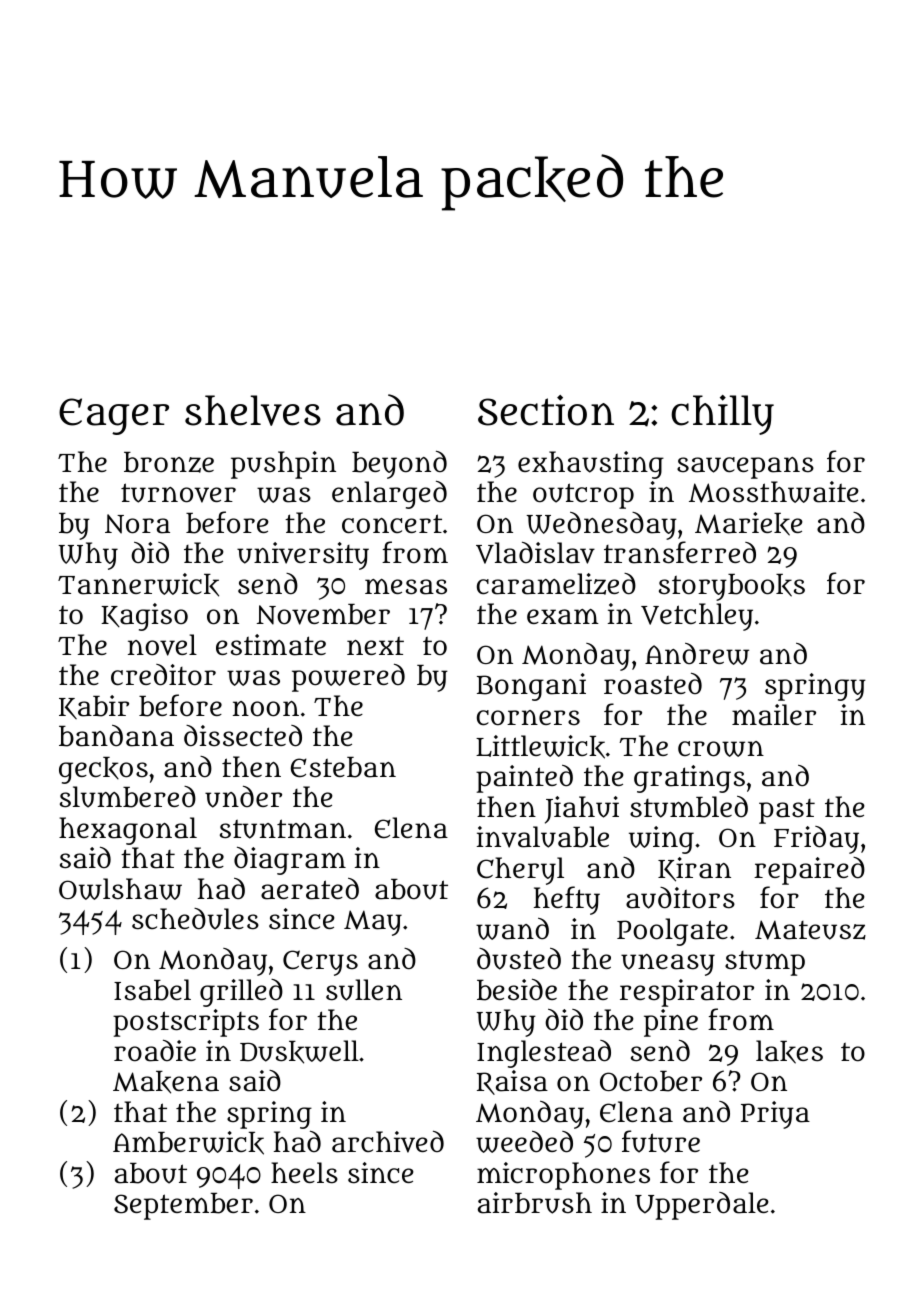 The height and width of the screenshot is (1311, 924). I want to click on Kagiso, so click(144, 617).
